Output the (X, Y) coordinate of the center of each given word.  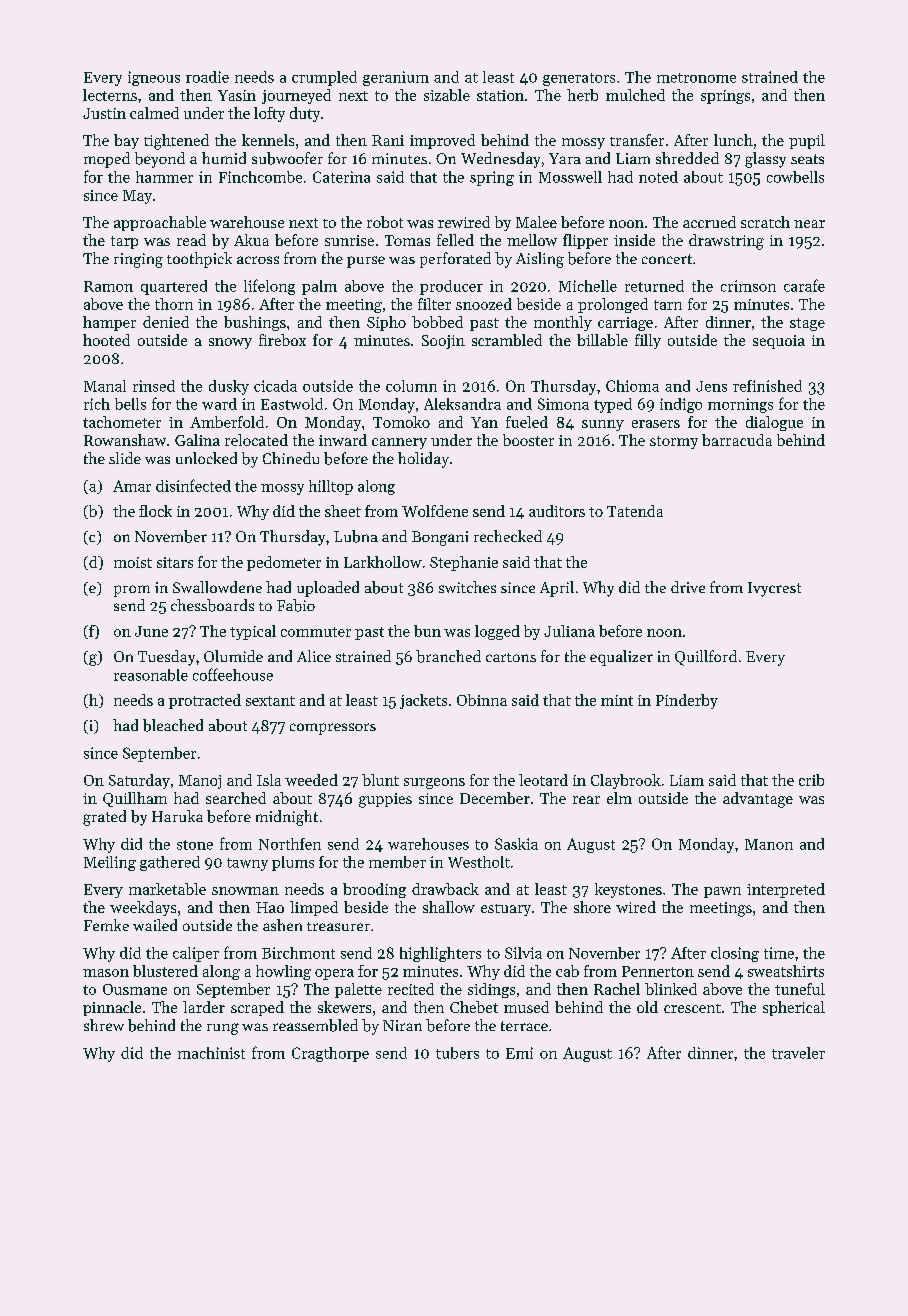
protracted (205, 701)
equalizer (621, 658)
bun (427, 631)
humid (224, 158)
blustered (165, 971)
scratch (765, 222)
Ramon (108, 286)
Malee (536, 222)
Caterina (341, 177)
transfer (637, 140)
